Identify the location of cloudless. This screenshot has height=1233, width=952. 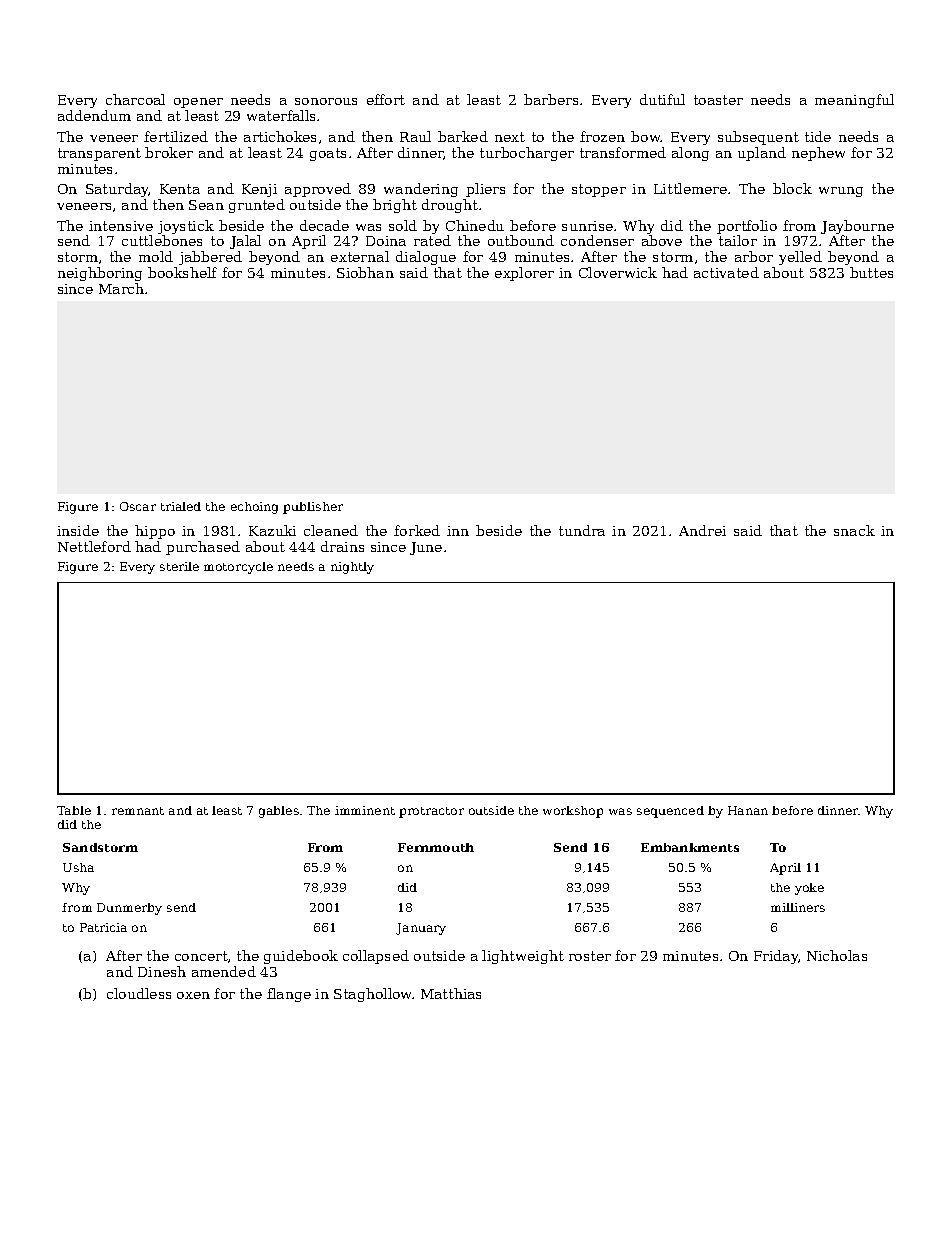
(139, 993).
